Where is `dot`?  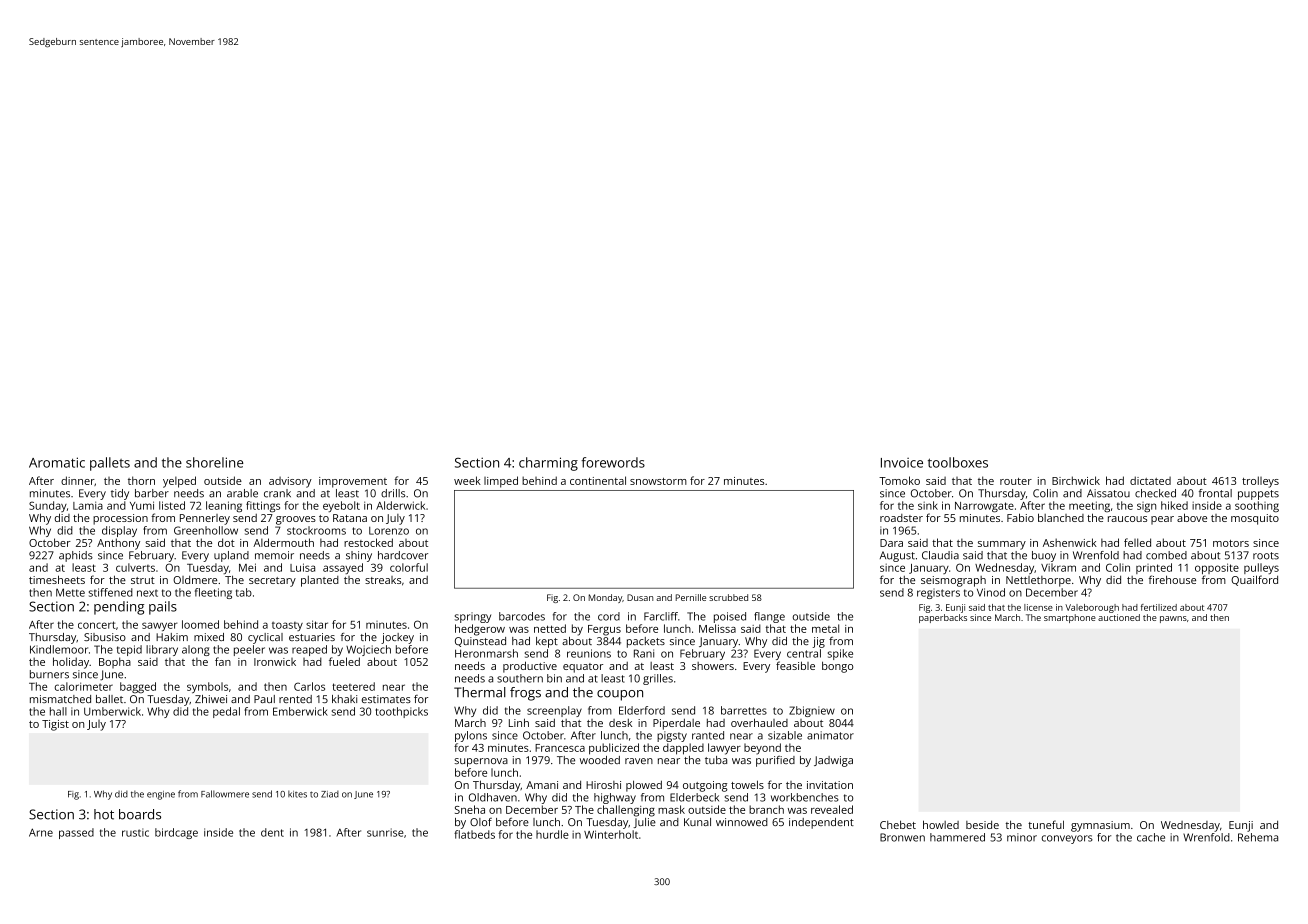 dot is located at coordinates (226, 542).
